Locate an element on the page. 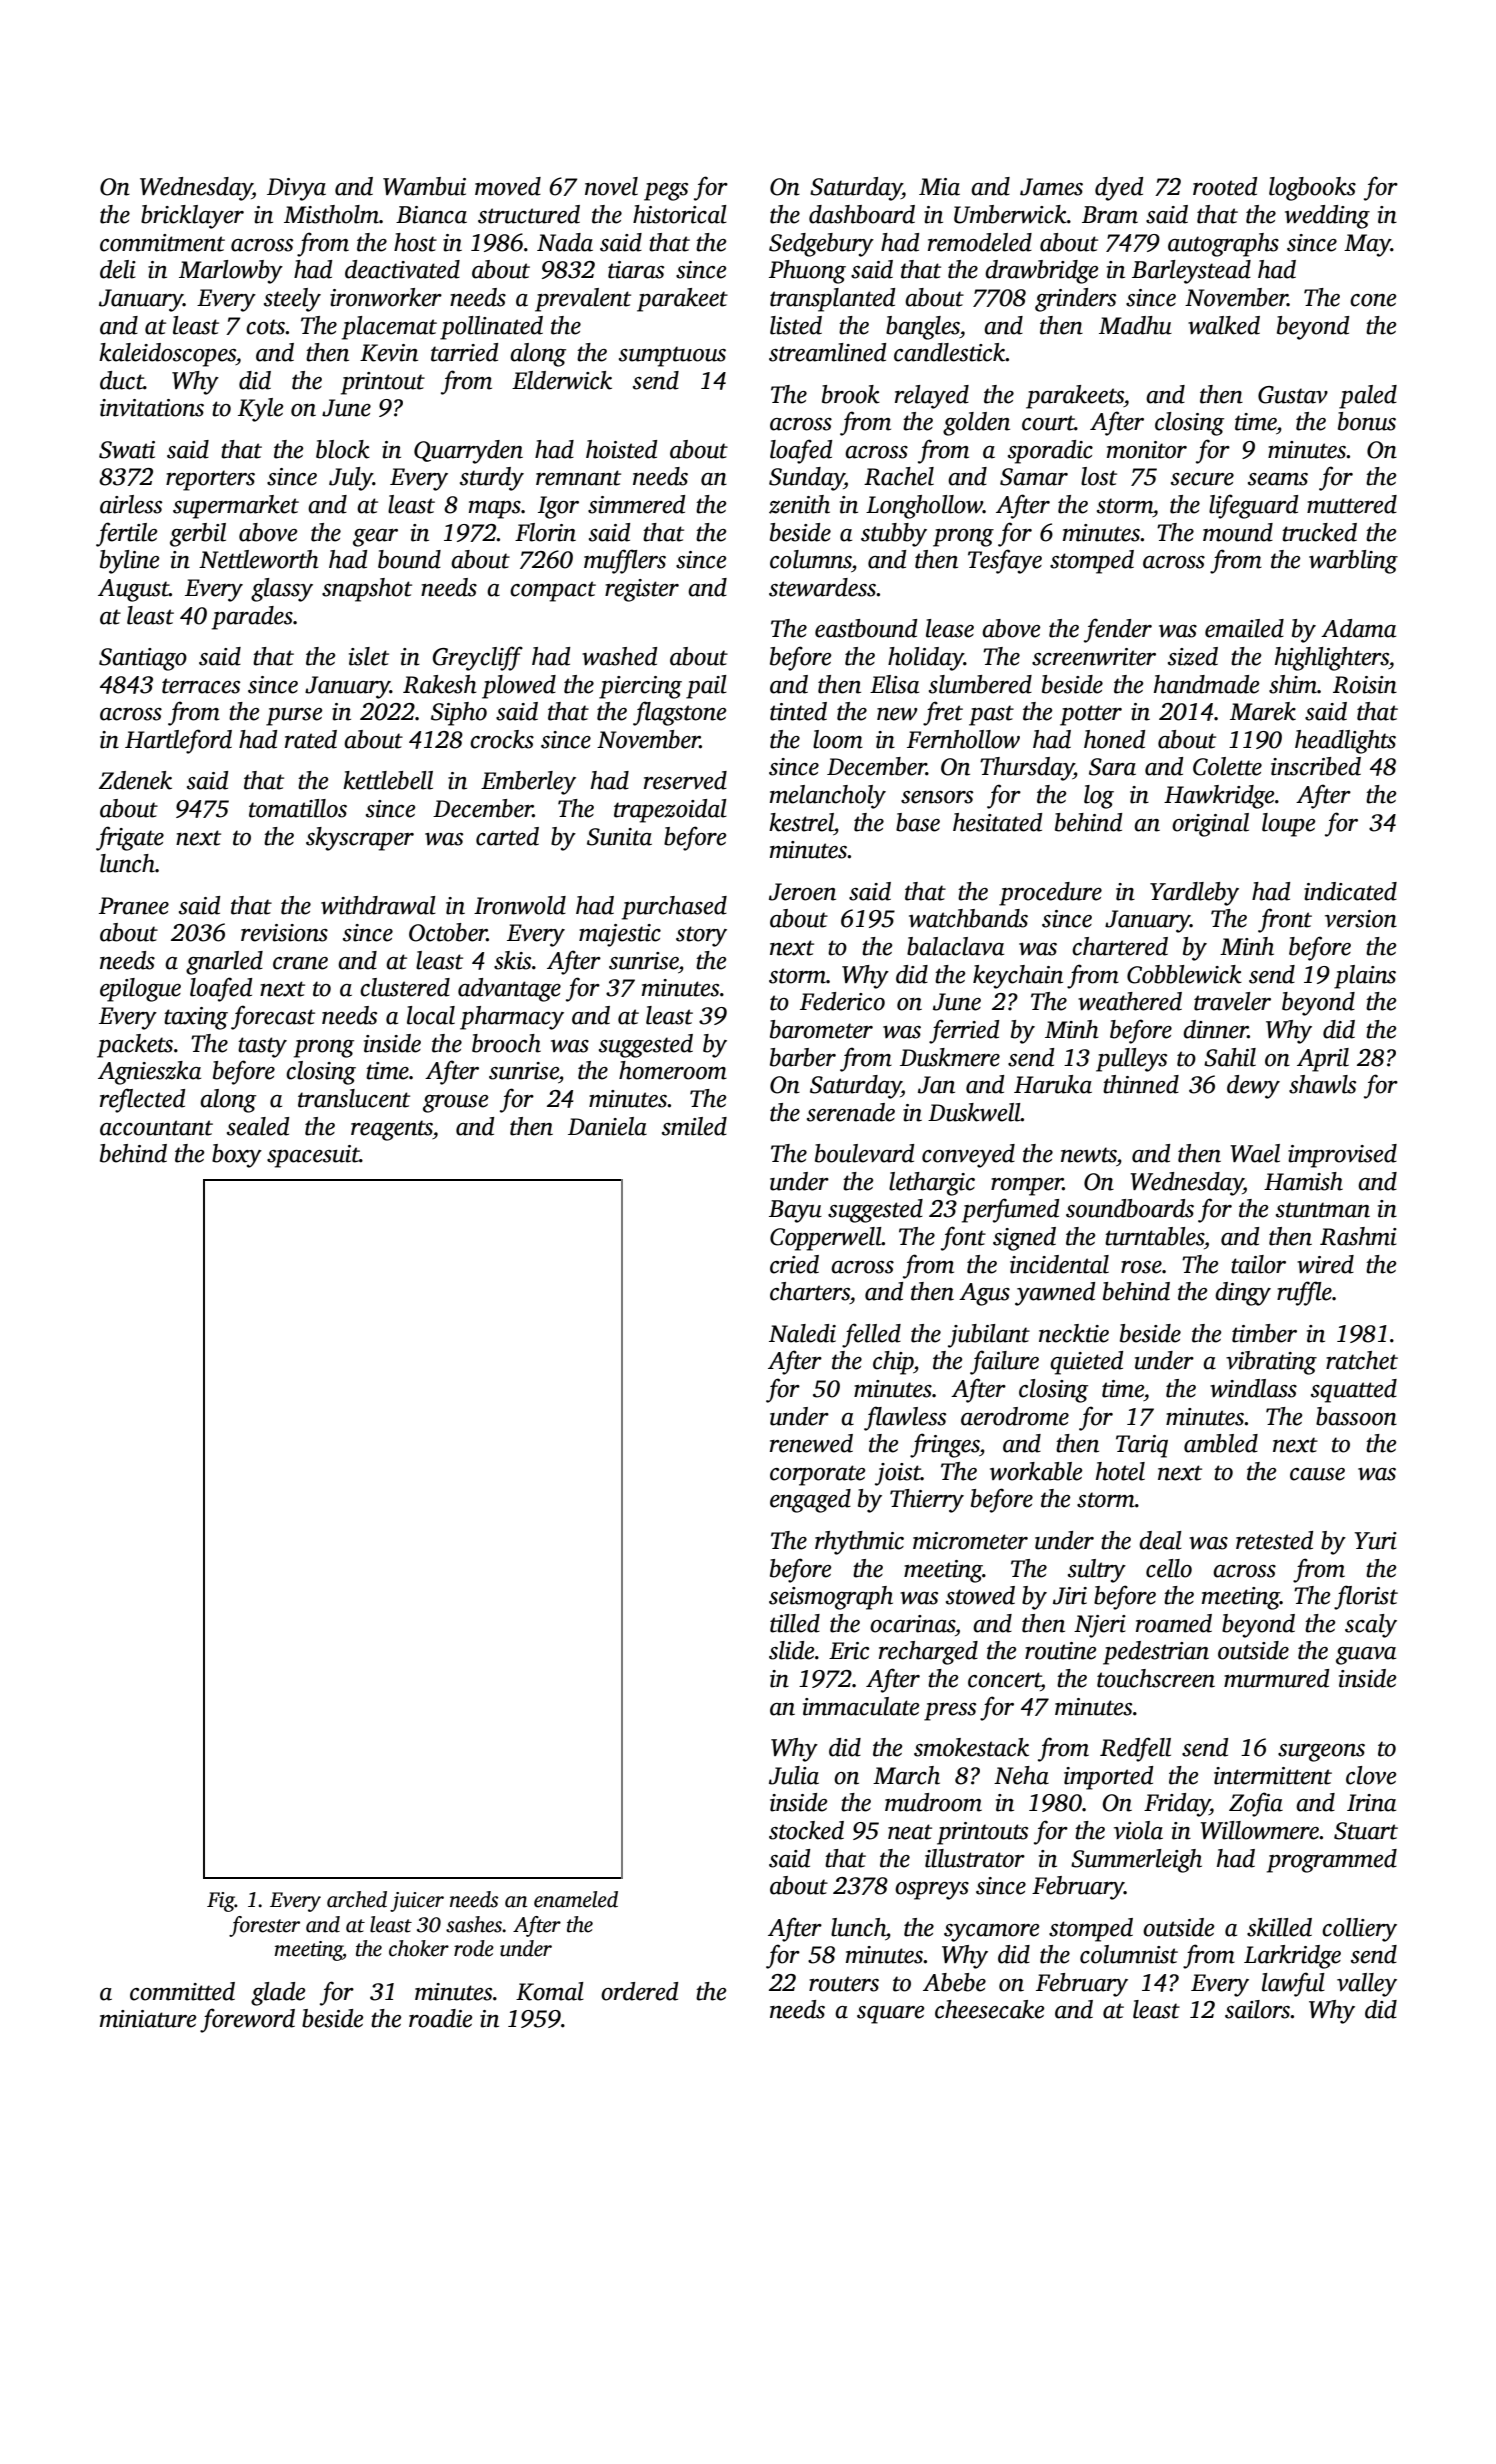 The width and height of the page is (1496, 2464). foreword is located at coordinates (247, 2020).
